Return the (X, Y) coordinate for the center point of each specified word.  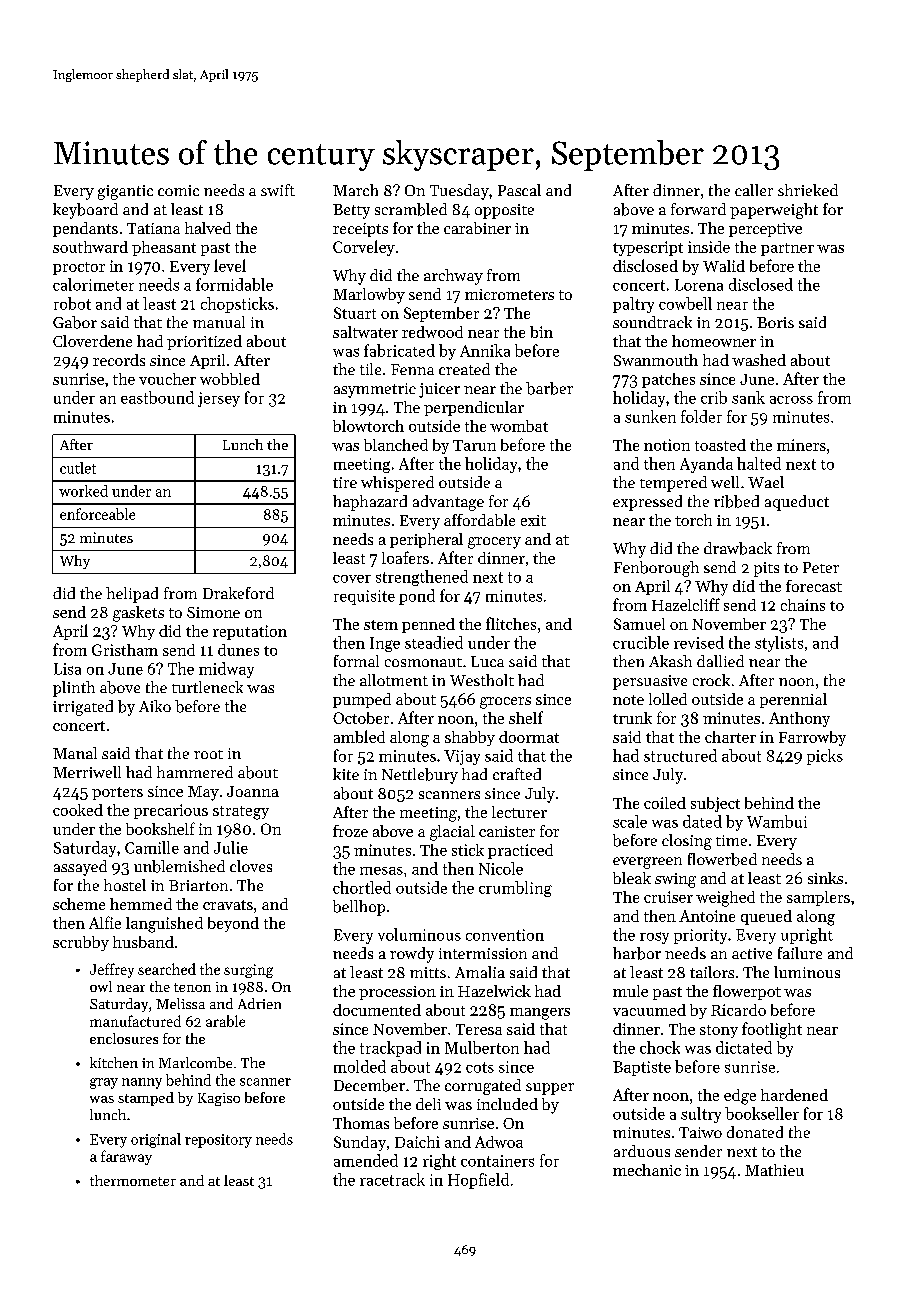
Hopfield (478, 1181)
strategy (241, 813)
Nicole (501, 868)
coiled (665, 803)
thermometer (133, 1180)
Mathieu (774, 1170)
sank (748, 397)
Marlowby (369, 296)
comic (178, 190)
